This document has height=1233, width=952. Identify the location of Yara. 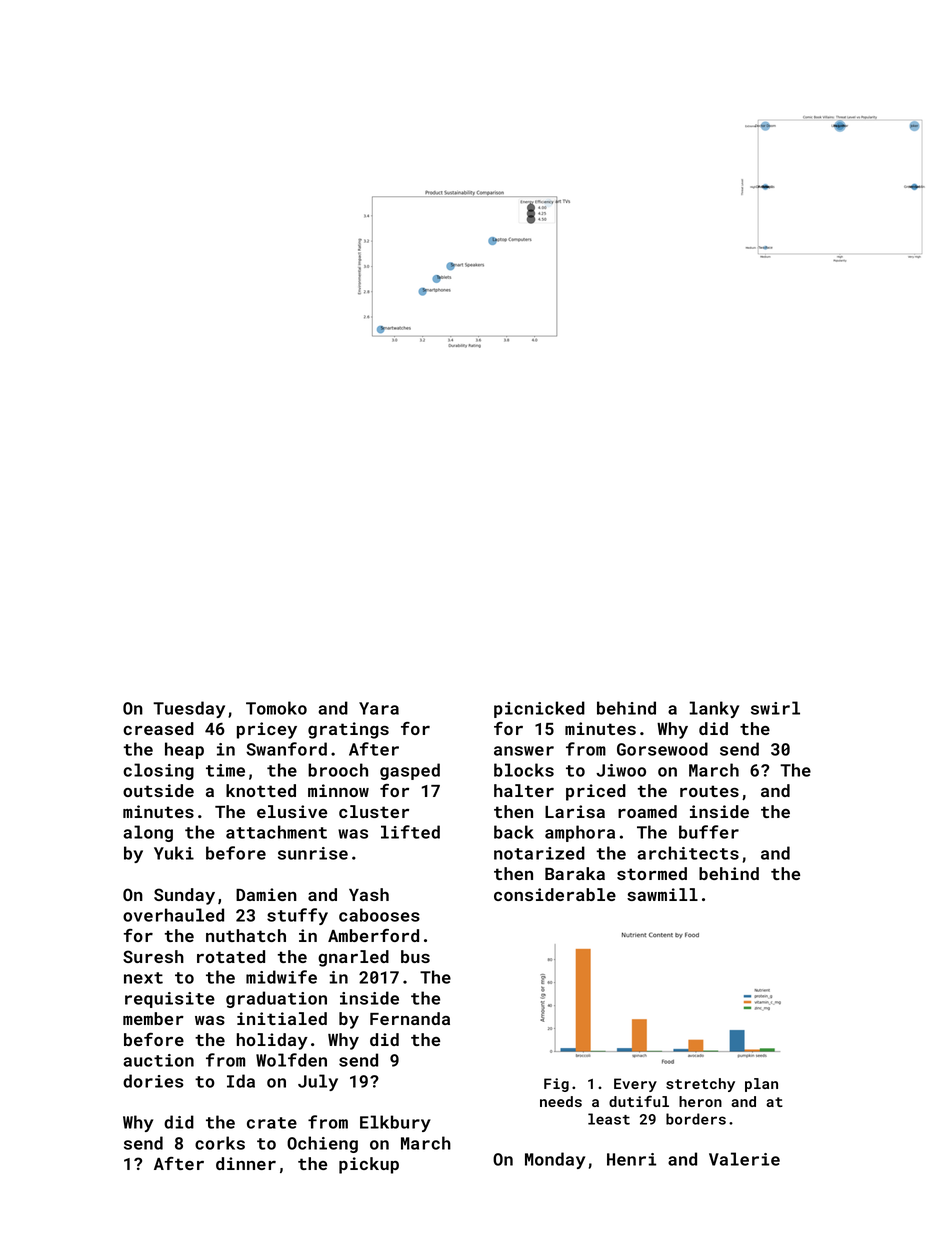
(379, 708).
